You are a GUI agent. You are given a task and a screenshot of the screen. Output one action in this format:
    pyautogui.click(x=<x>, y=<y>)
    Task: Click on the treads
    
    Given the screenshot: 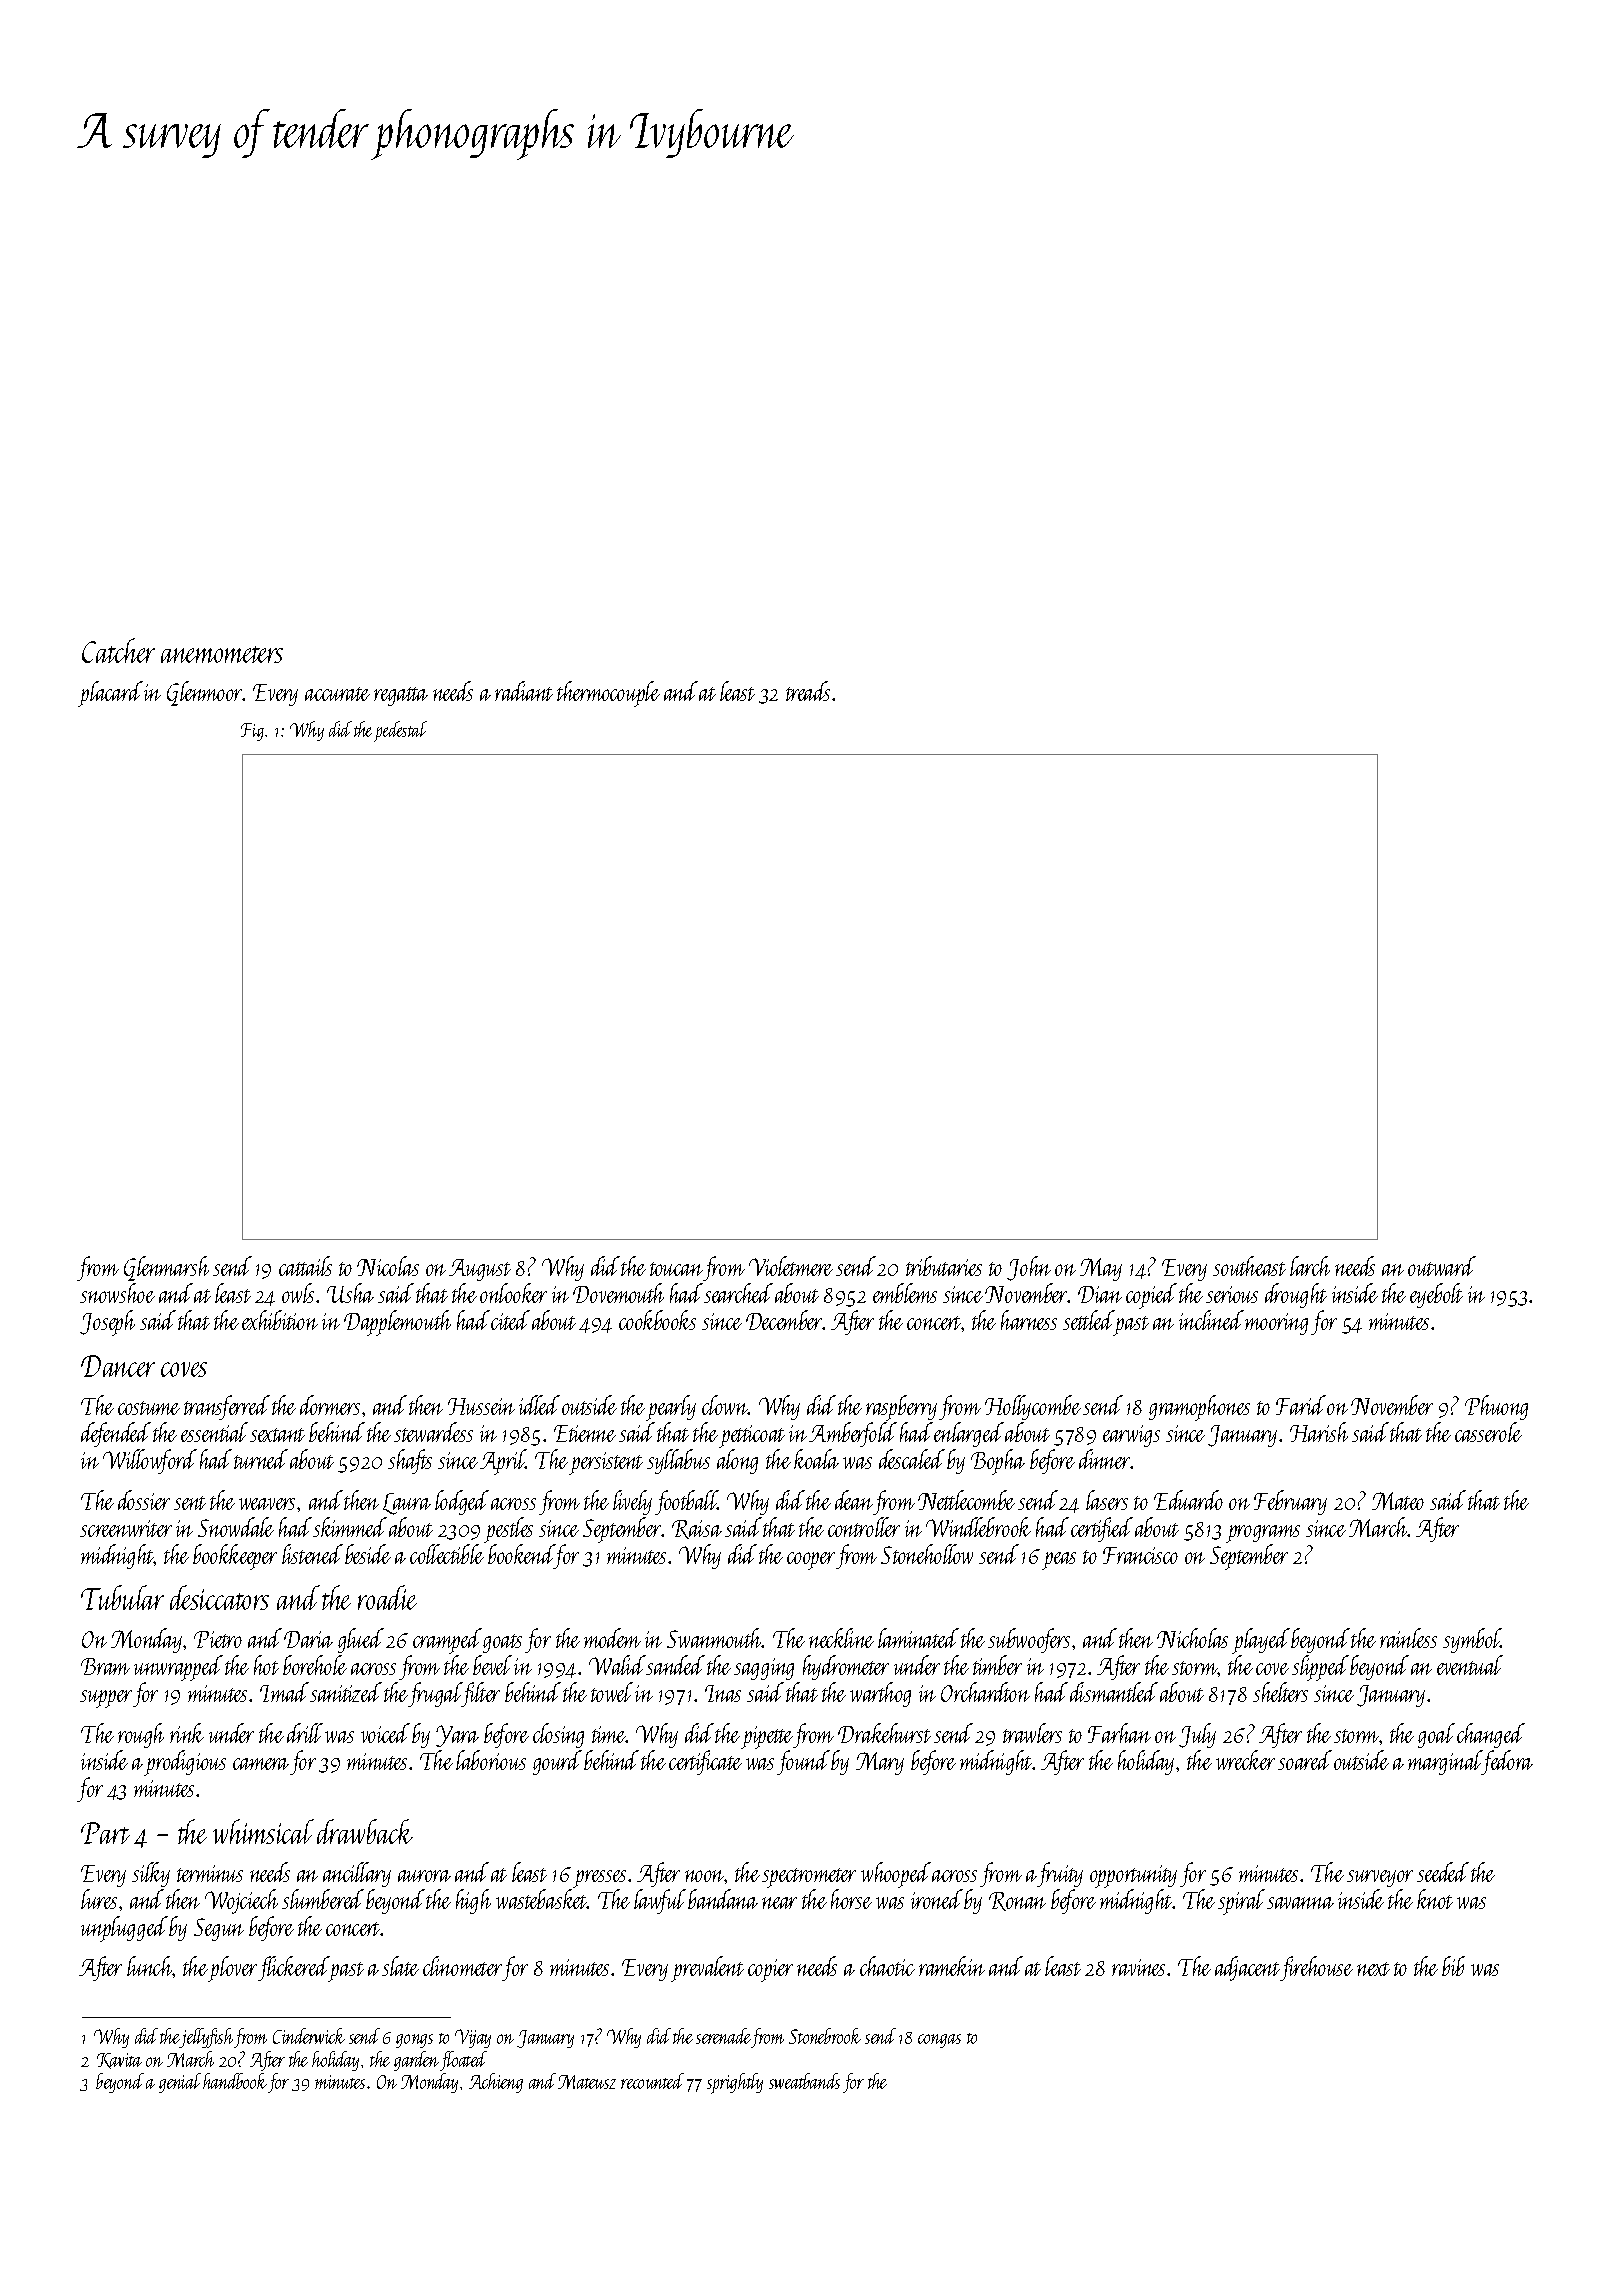 What is the action you would take?
    pyautogui.click(x=808, y=691)
